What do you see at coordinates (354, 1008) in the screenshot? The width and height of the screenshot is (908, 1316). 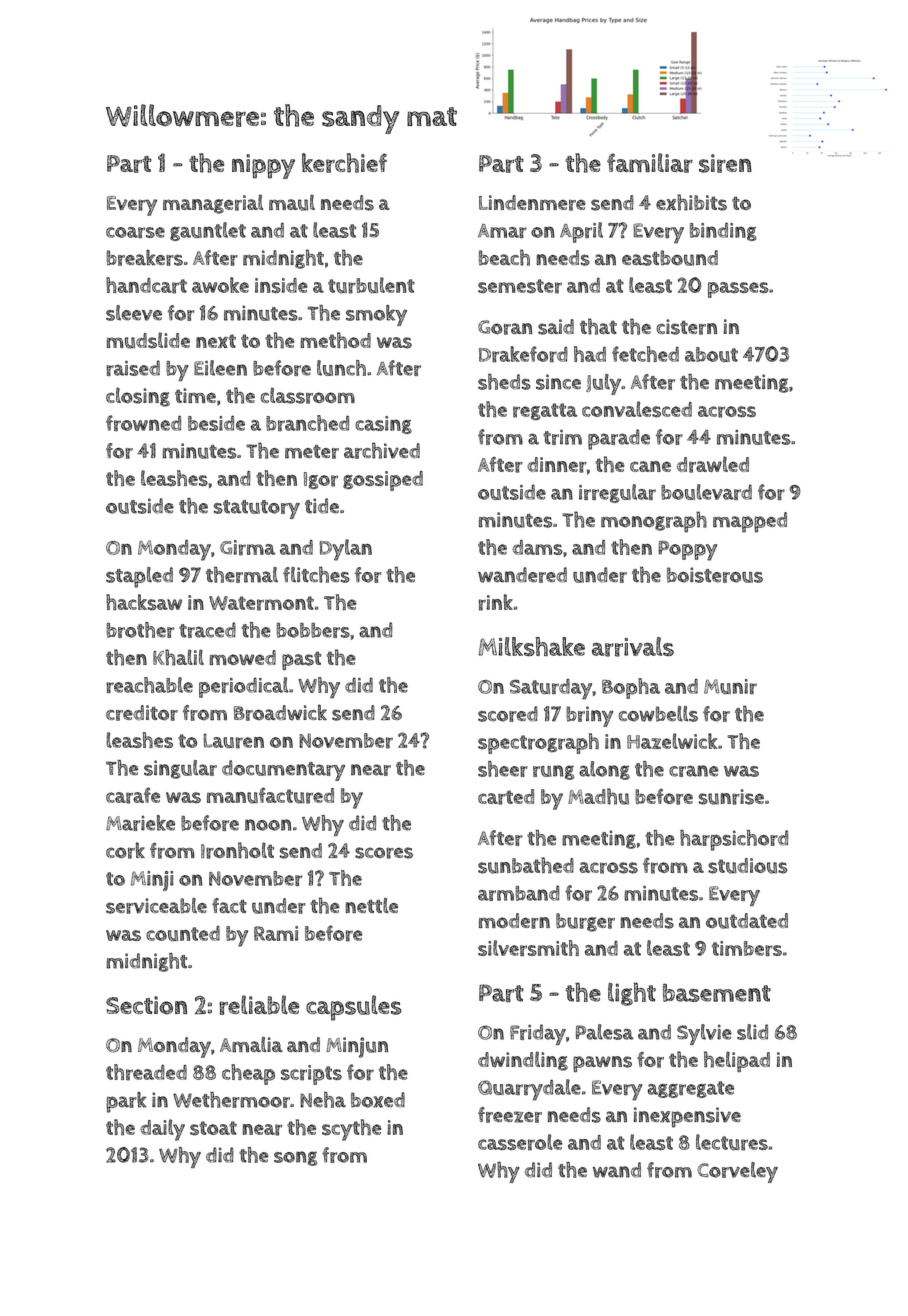 I see `capsules` at bounding box center [354, 1008].
